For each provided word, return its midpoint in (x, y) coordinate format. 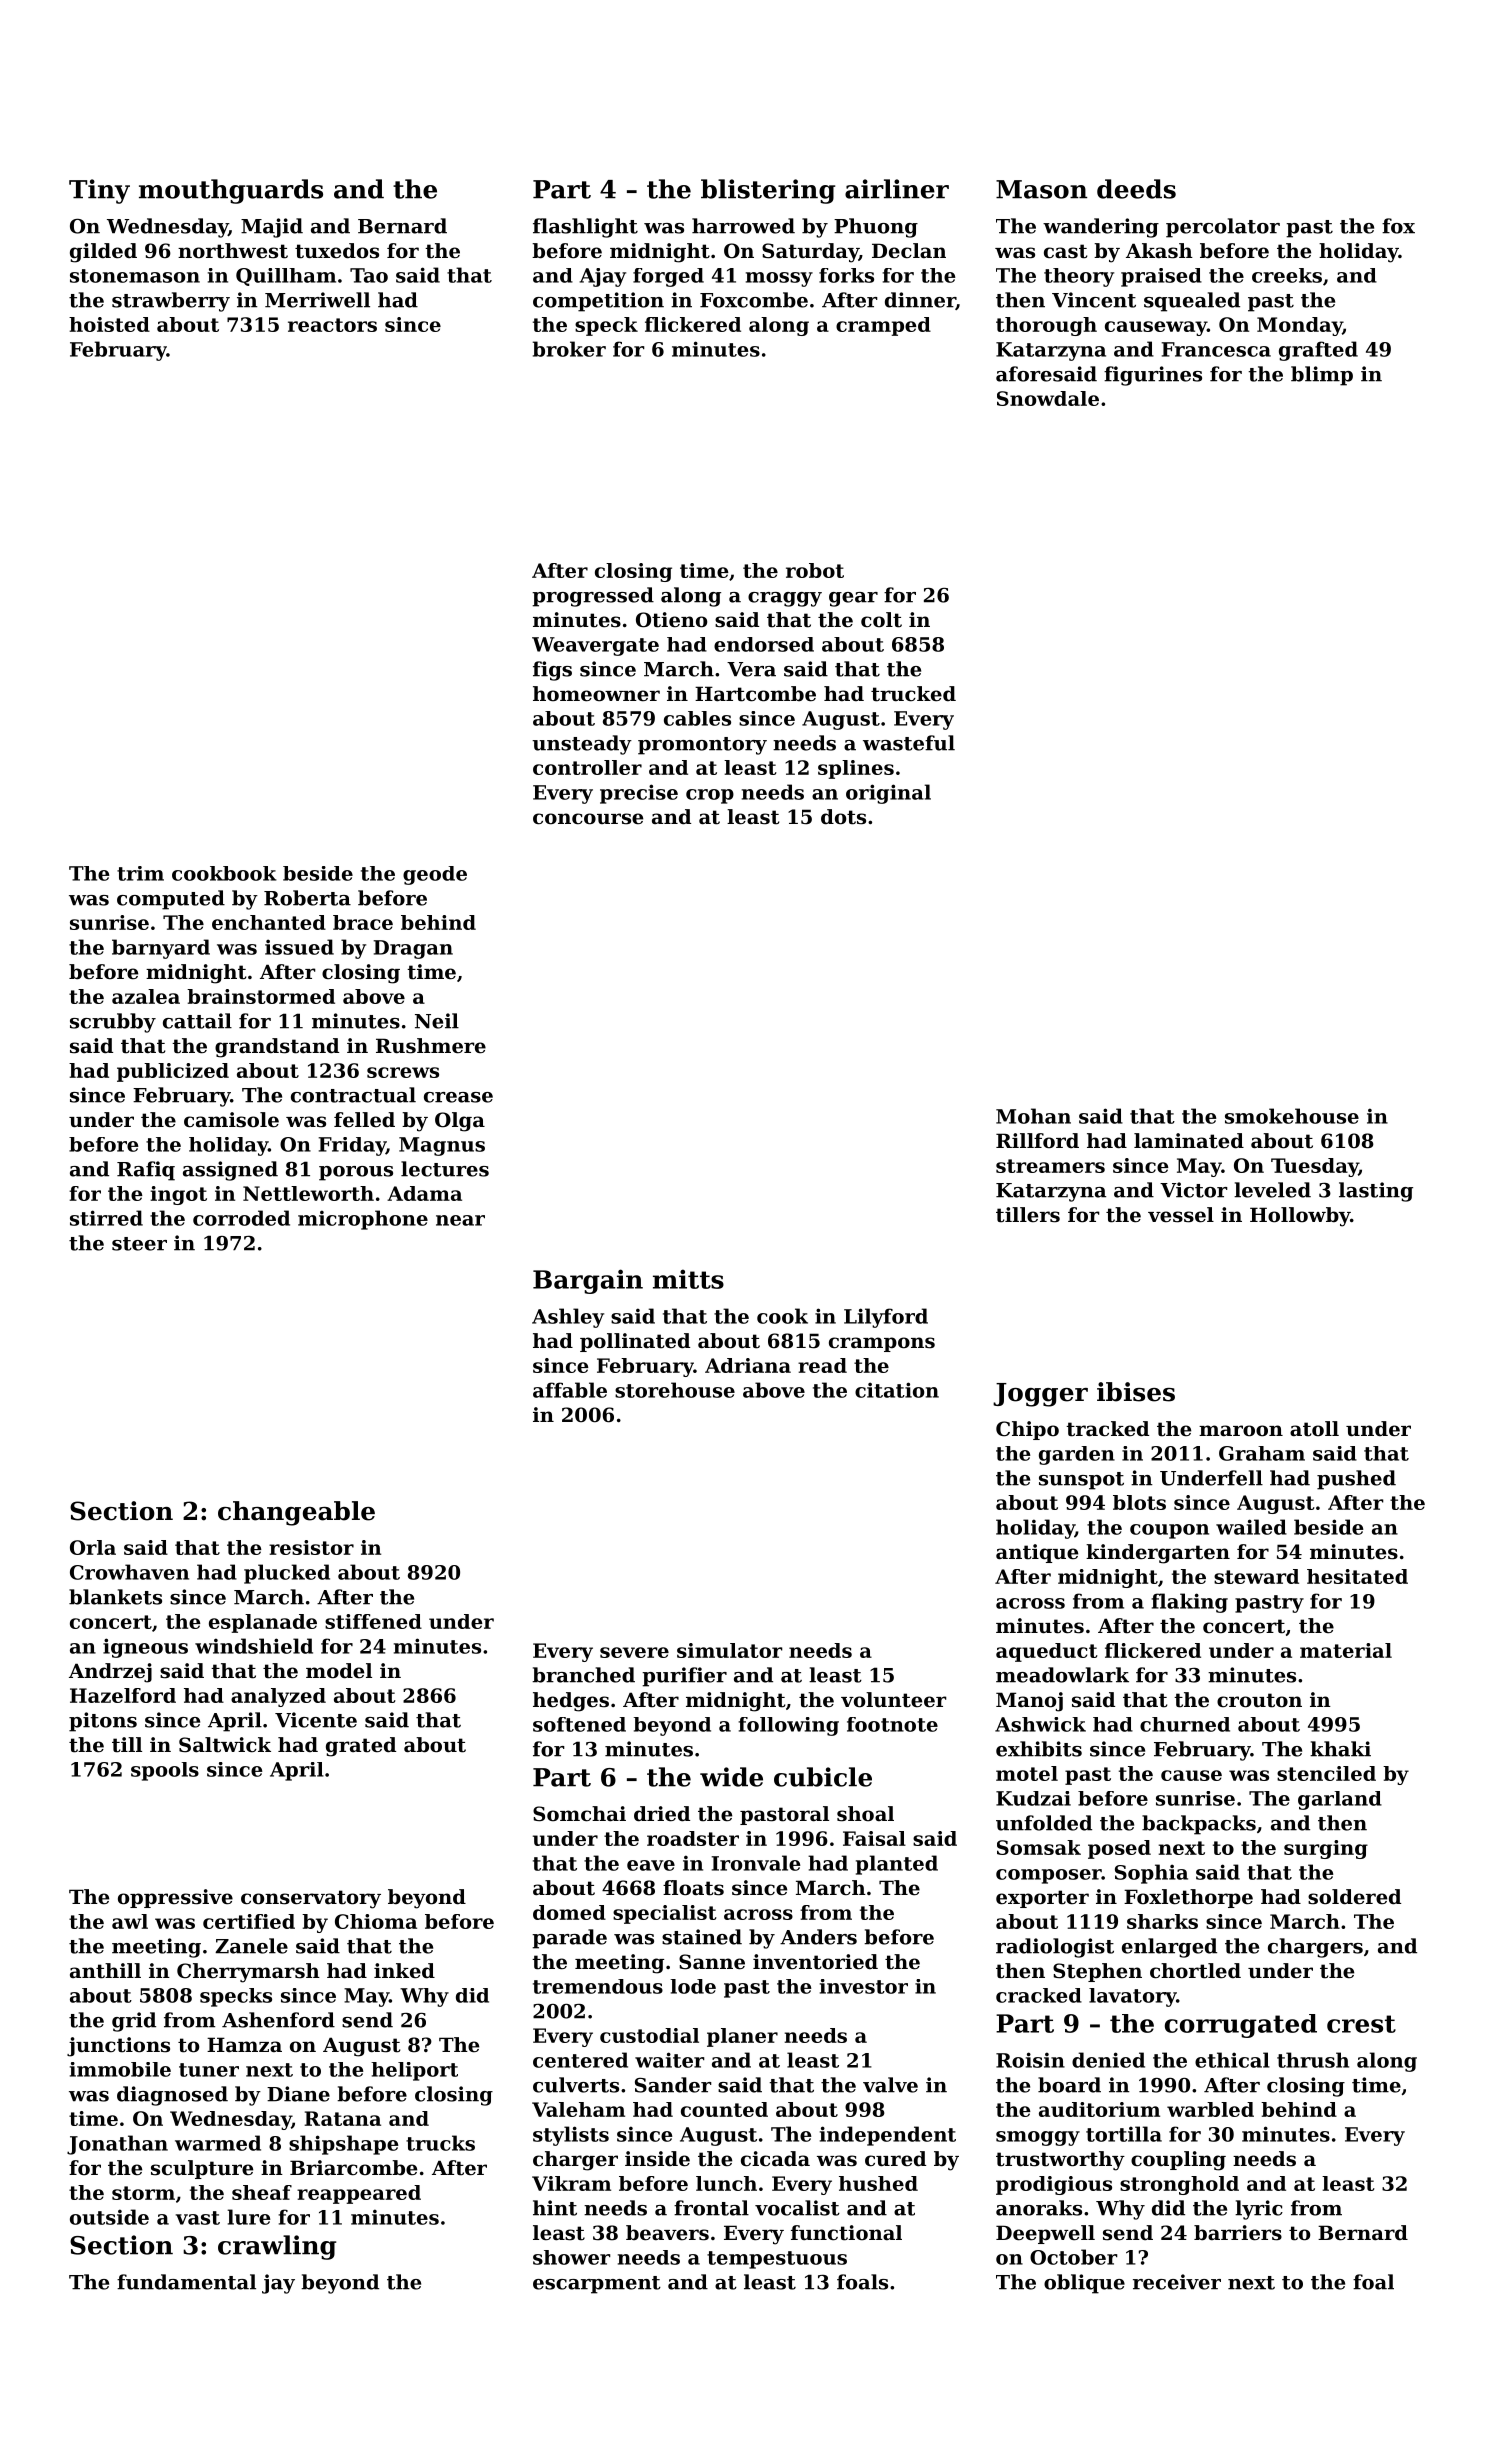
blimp (1322, 376)
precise (639, 794)
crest (1361, 2024)
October (1074, 2257)
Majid (272, 228)
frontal (711, 2208)
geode (435, 875)
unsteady (582, 745)
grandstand (277, 1048)
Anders (818, 1937)
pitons (103, 1722)
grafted (1318, 351)
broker (569, 349)
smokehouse (1292, 1116)
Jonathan (117, 2145)
